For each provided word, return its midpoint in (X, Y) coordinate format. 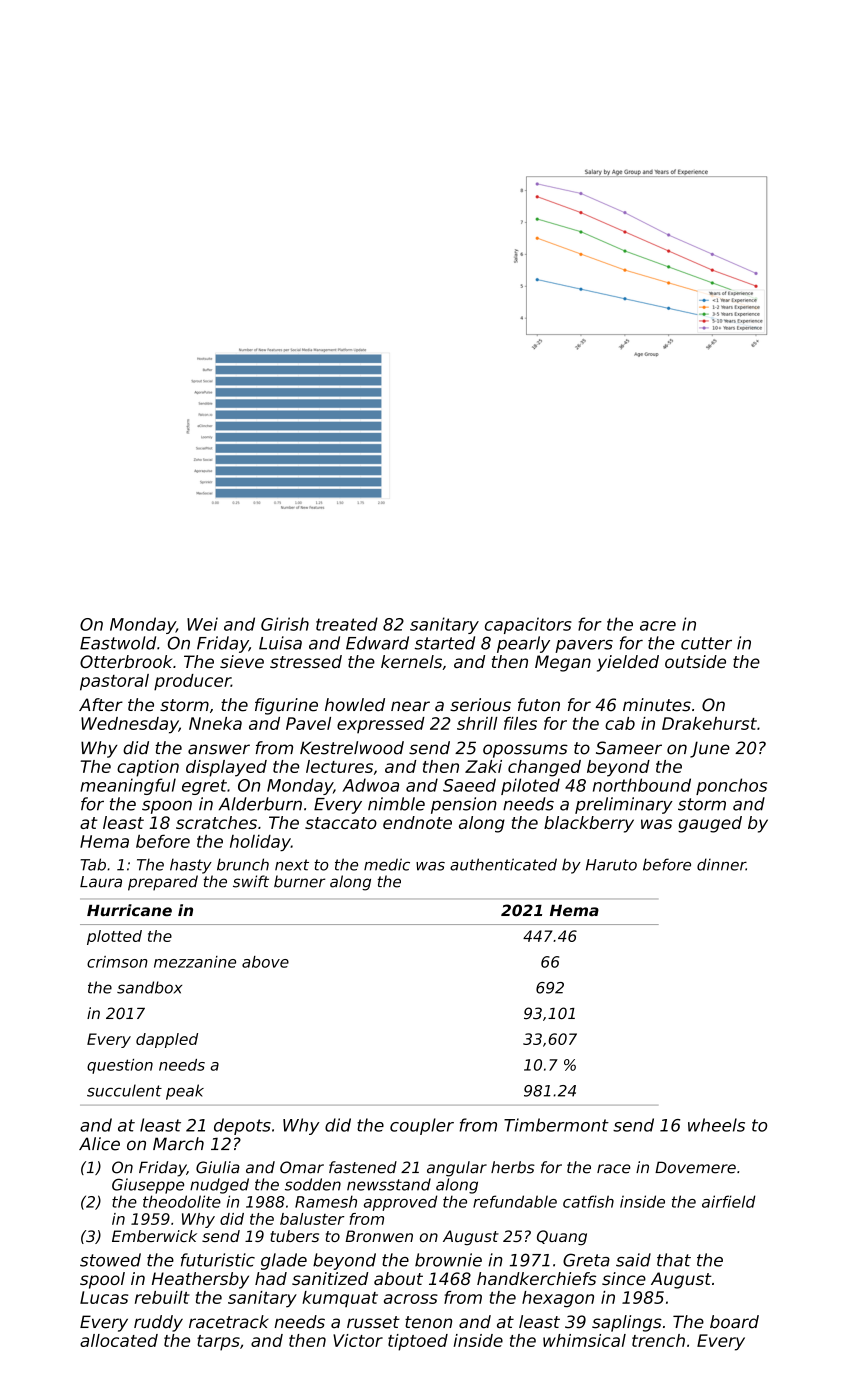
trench (658, 1340)
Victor (358, 1340)
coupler (422, 1126)
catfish (588, 1201)
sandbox (149, 987)
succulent (124, 1090)
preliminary (624, 805)
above (265, 962)
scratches (216, 822)
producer (192, 682)
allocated (119, 1340)
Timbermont (556, 1125)
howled (355, 705)
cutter (706, 643)
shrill (477, 723)
